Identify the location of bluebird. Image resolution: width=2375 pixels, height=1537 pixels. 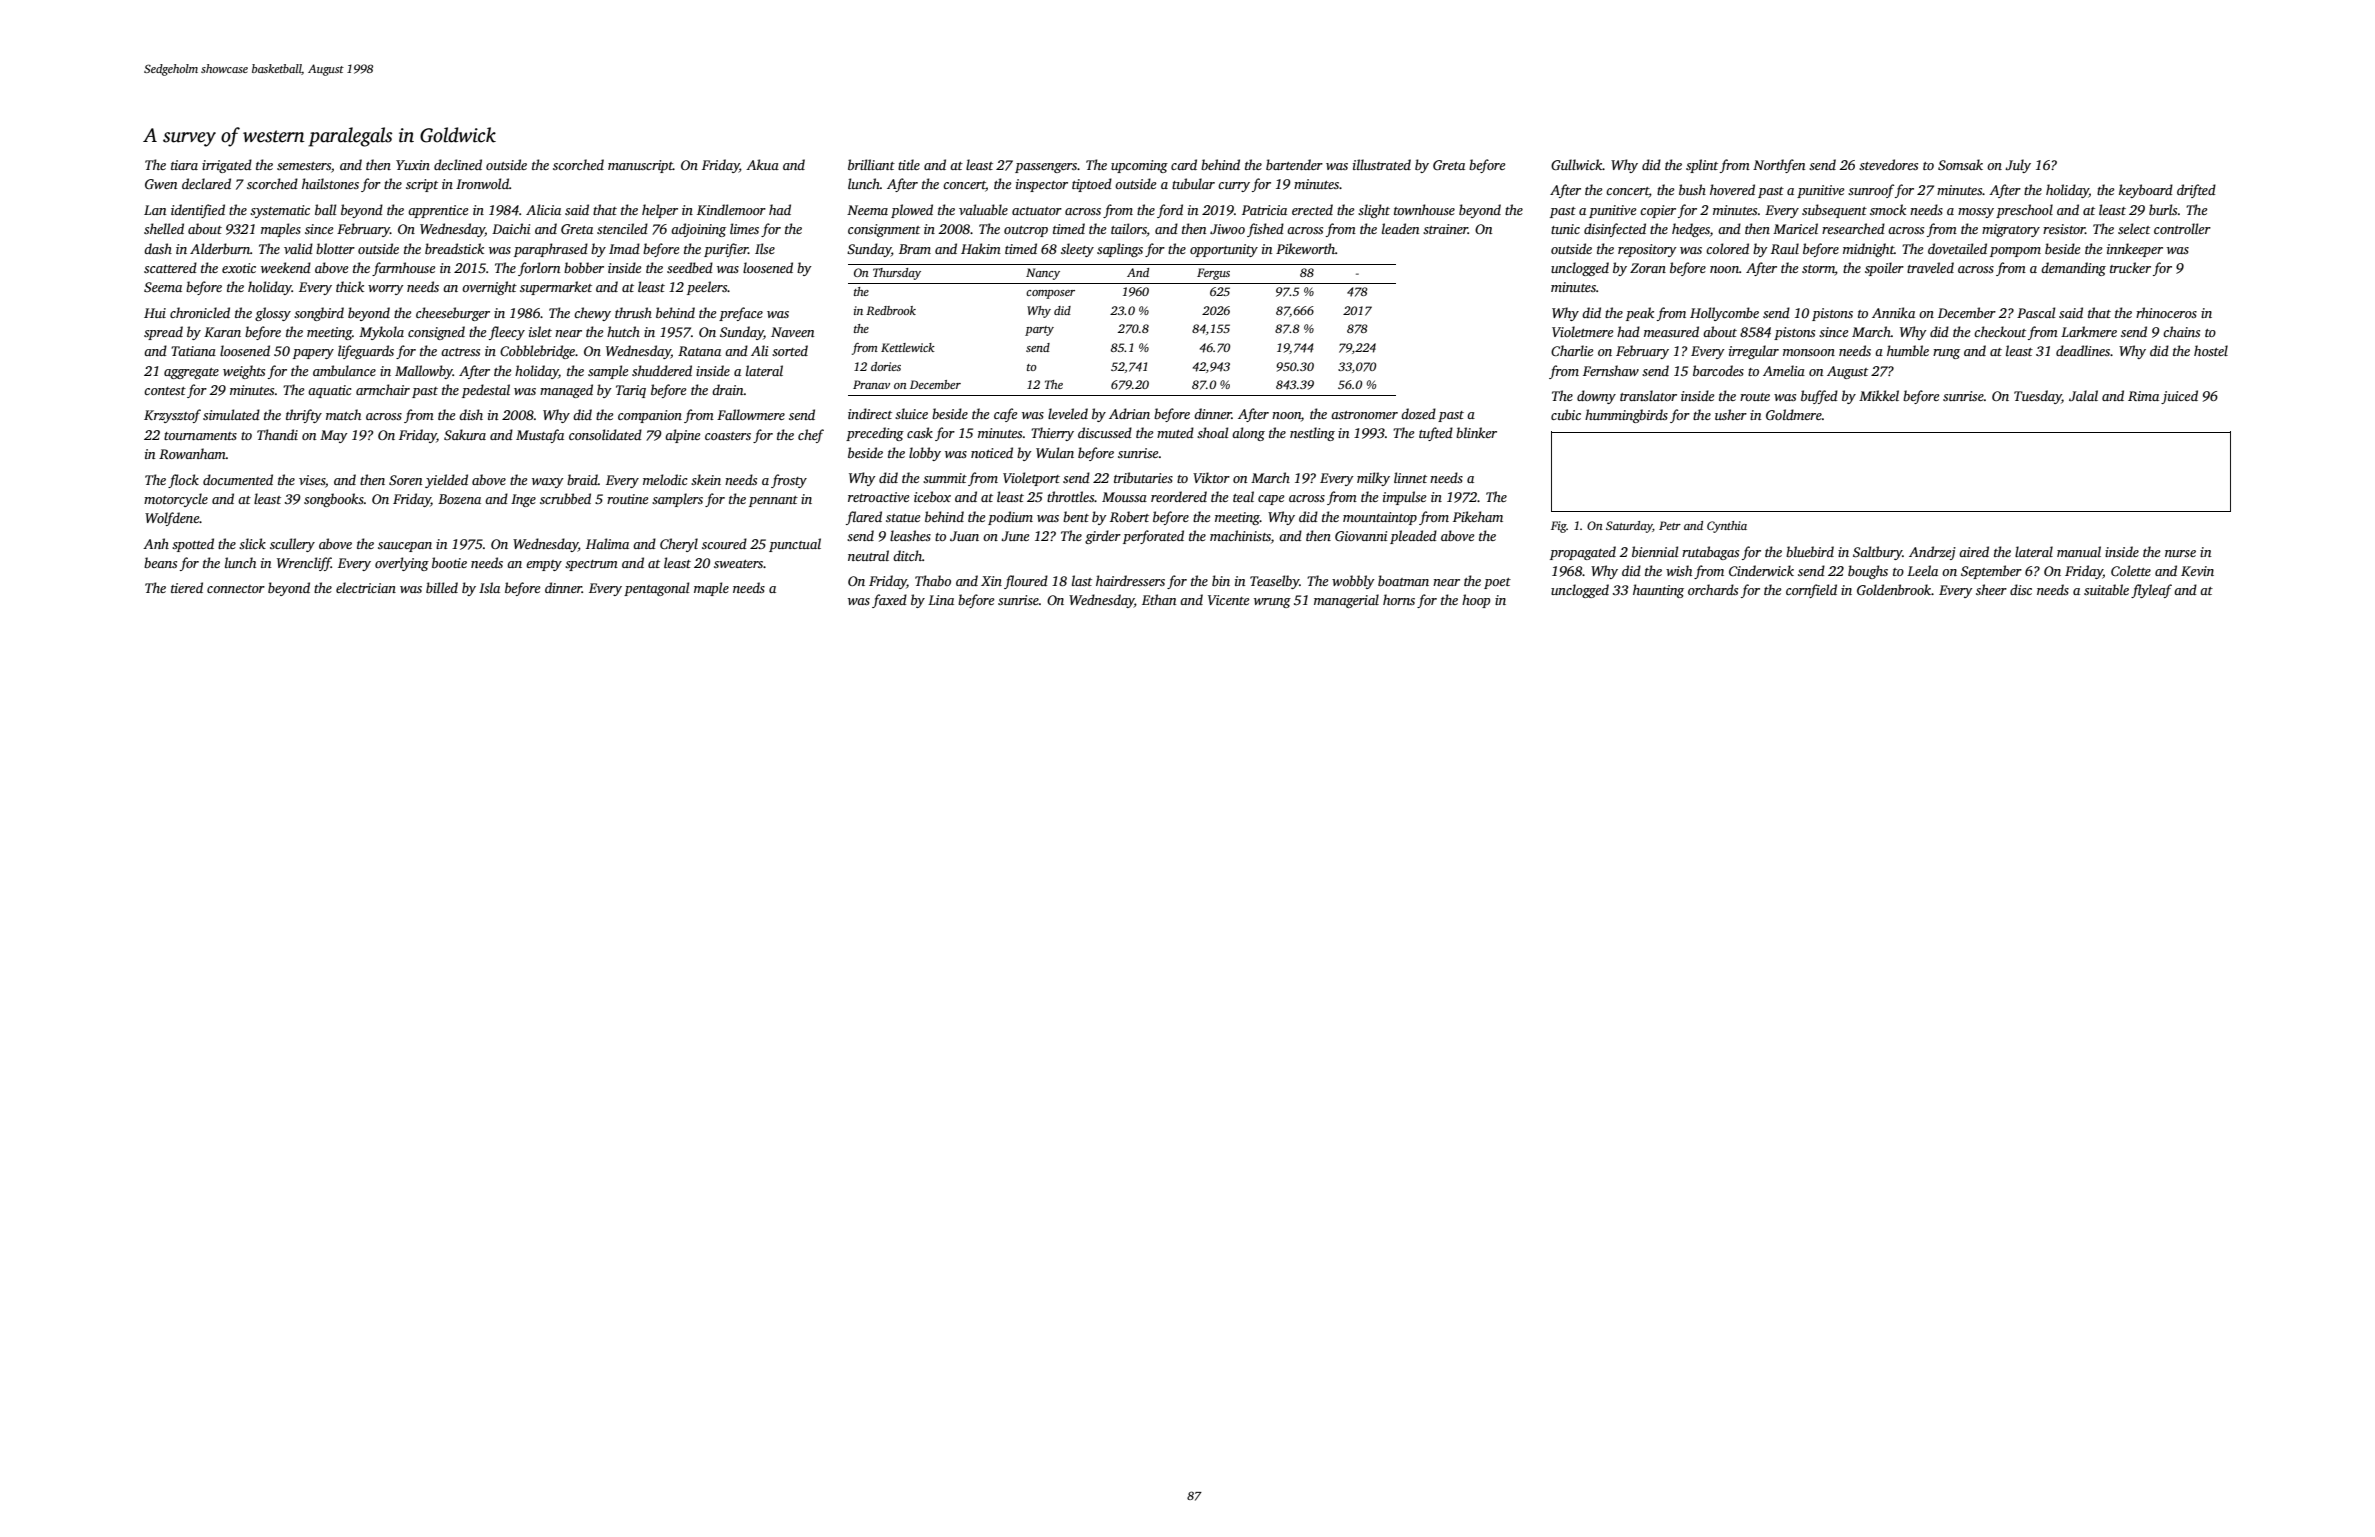
(1810, 551).
